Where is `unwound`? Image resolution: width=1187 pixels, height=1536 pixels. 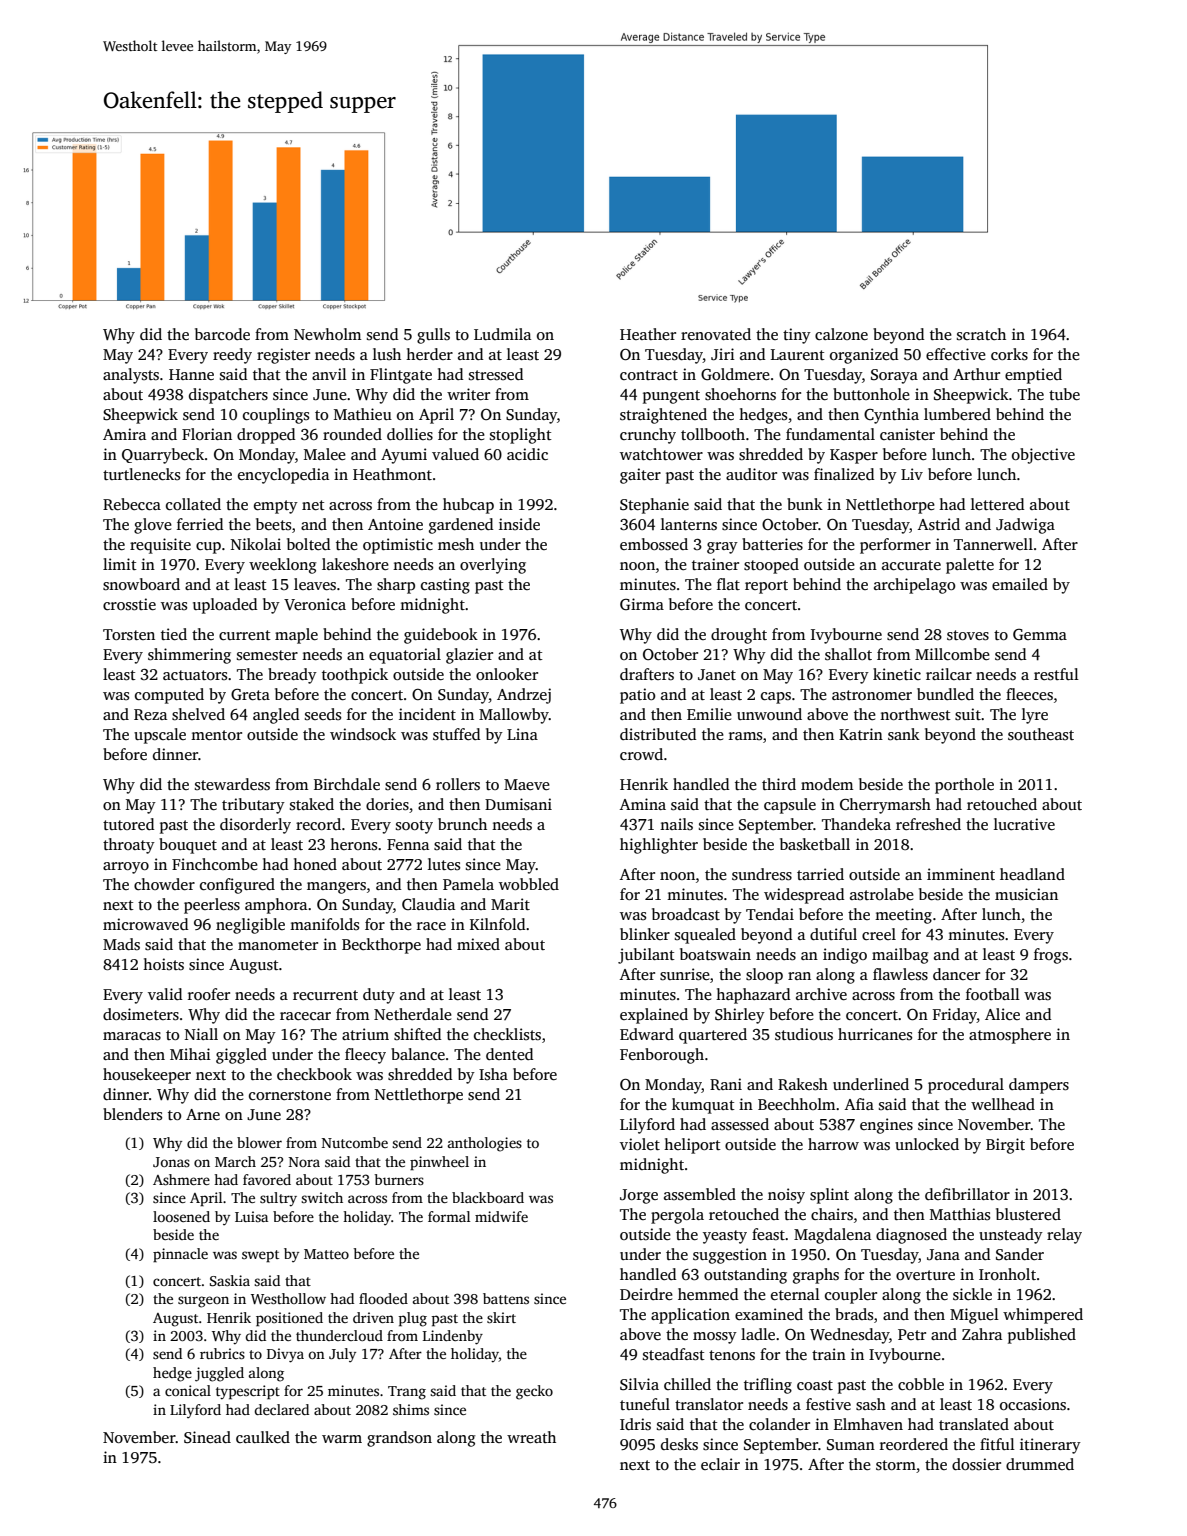 unwound is located at coordinates (769, 714).
